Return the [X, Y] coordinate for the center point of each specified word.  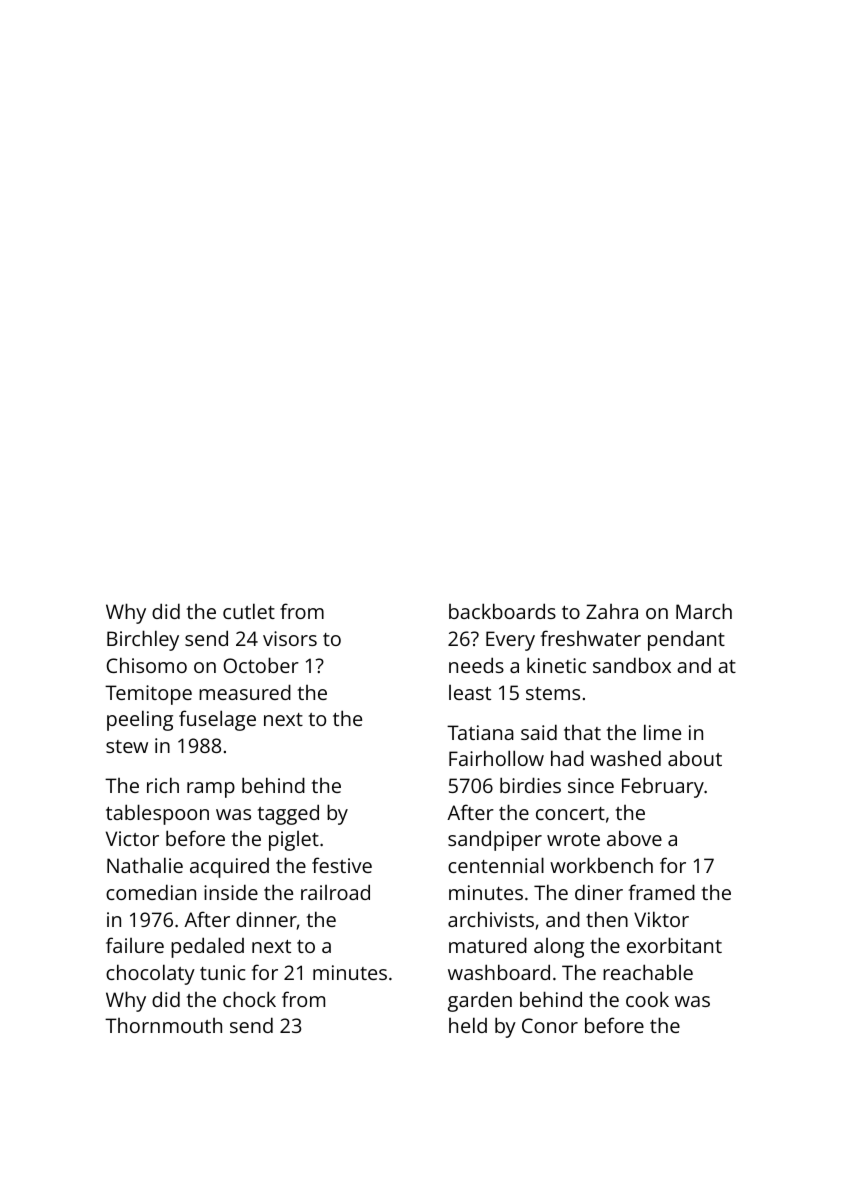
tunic [222, 972]
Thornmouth [163, 1025]
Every [510, 641]
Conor [550, 1025]
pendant [686, 641]
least [470, 692]
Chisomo [147, 665]
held [468, 1025]
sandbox [632, 665]
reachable [648, 972]
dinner [266, 919]
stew [127, 746]
